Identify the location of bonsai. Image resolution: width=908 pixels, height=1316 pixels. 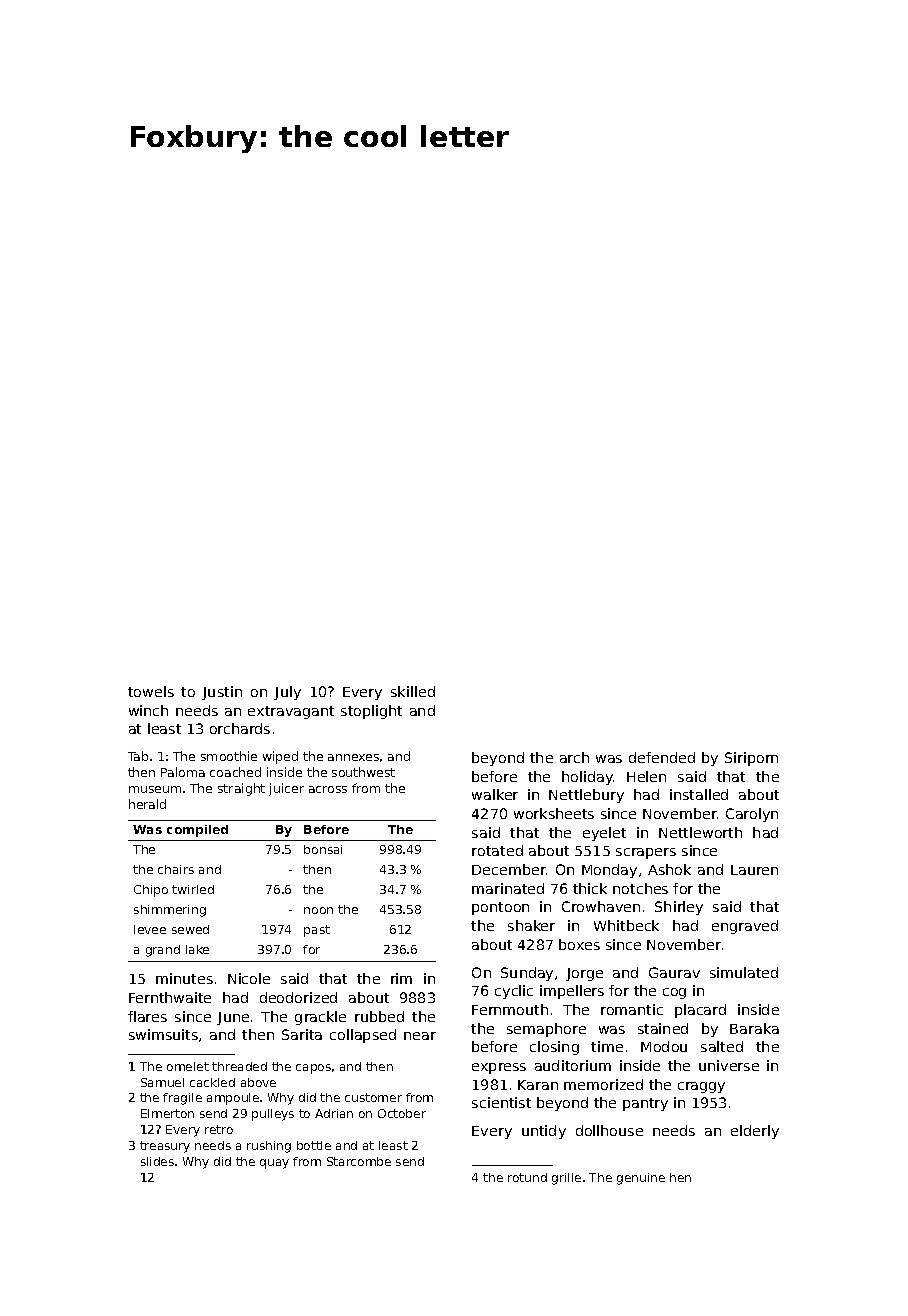
(323, 849).
